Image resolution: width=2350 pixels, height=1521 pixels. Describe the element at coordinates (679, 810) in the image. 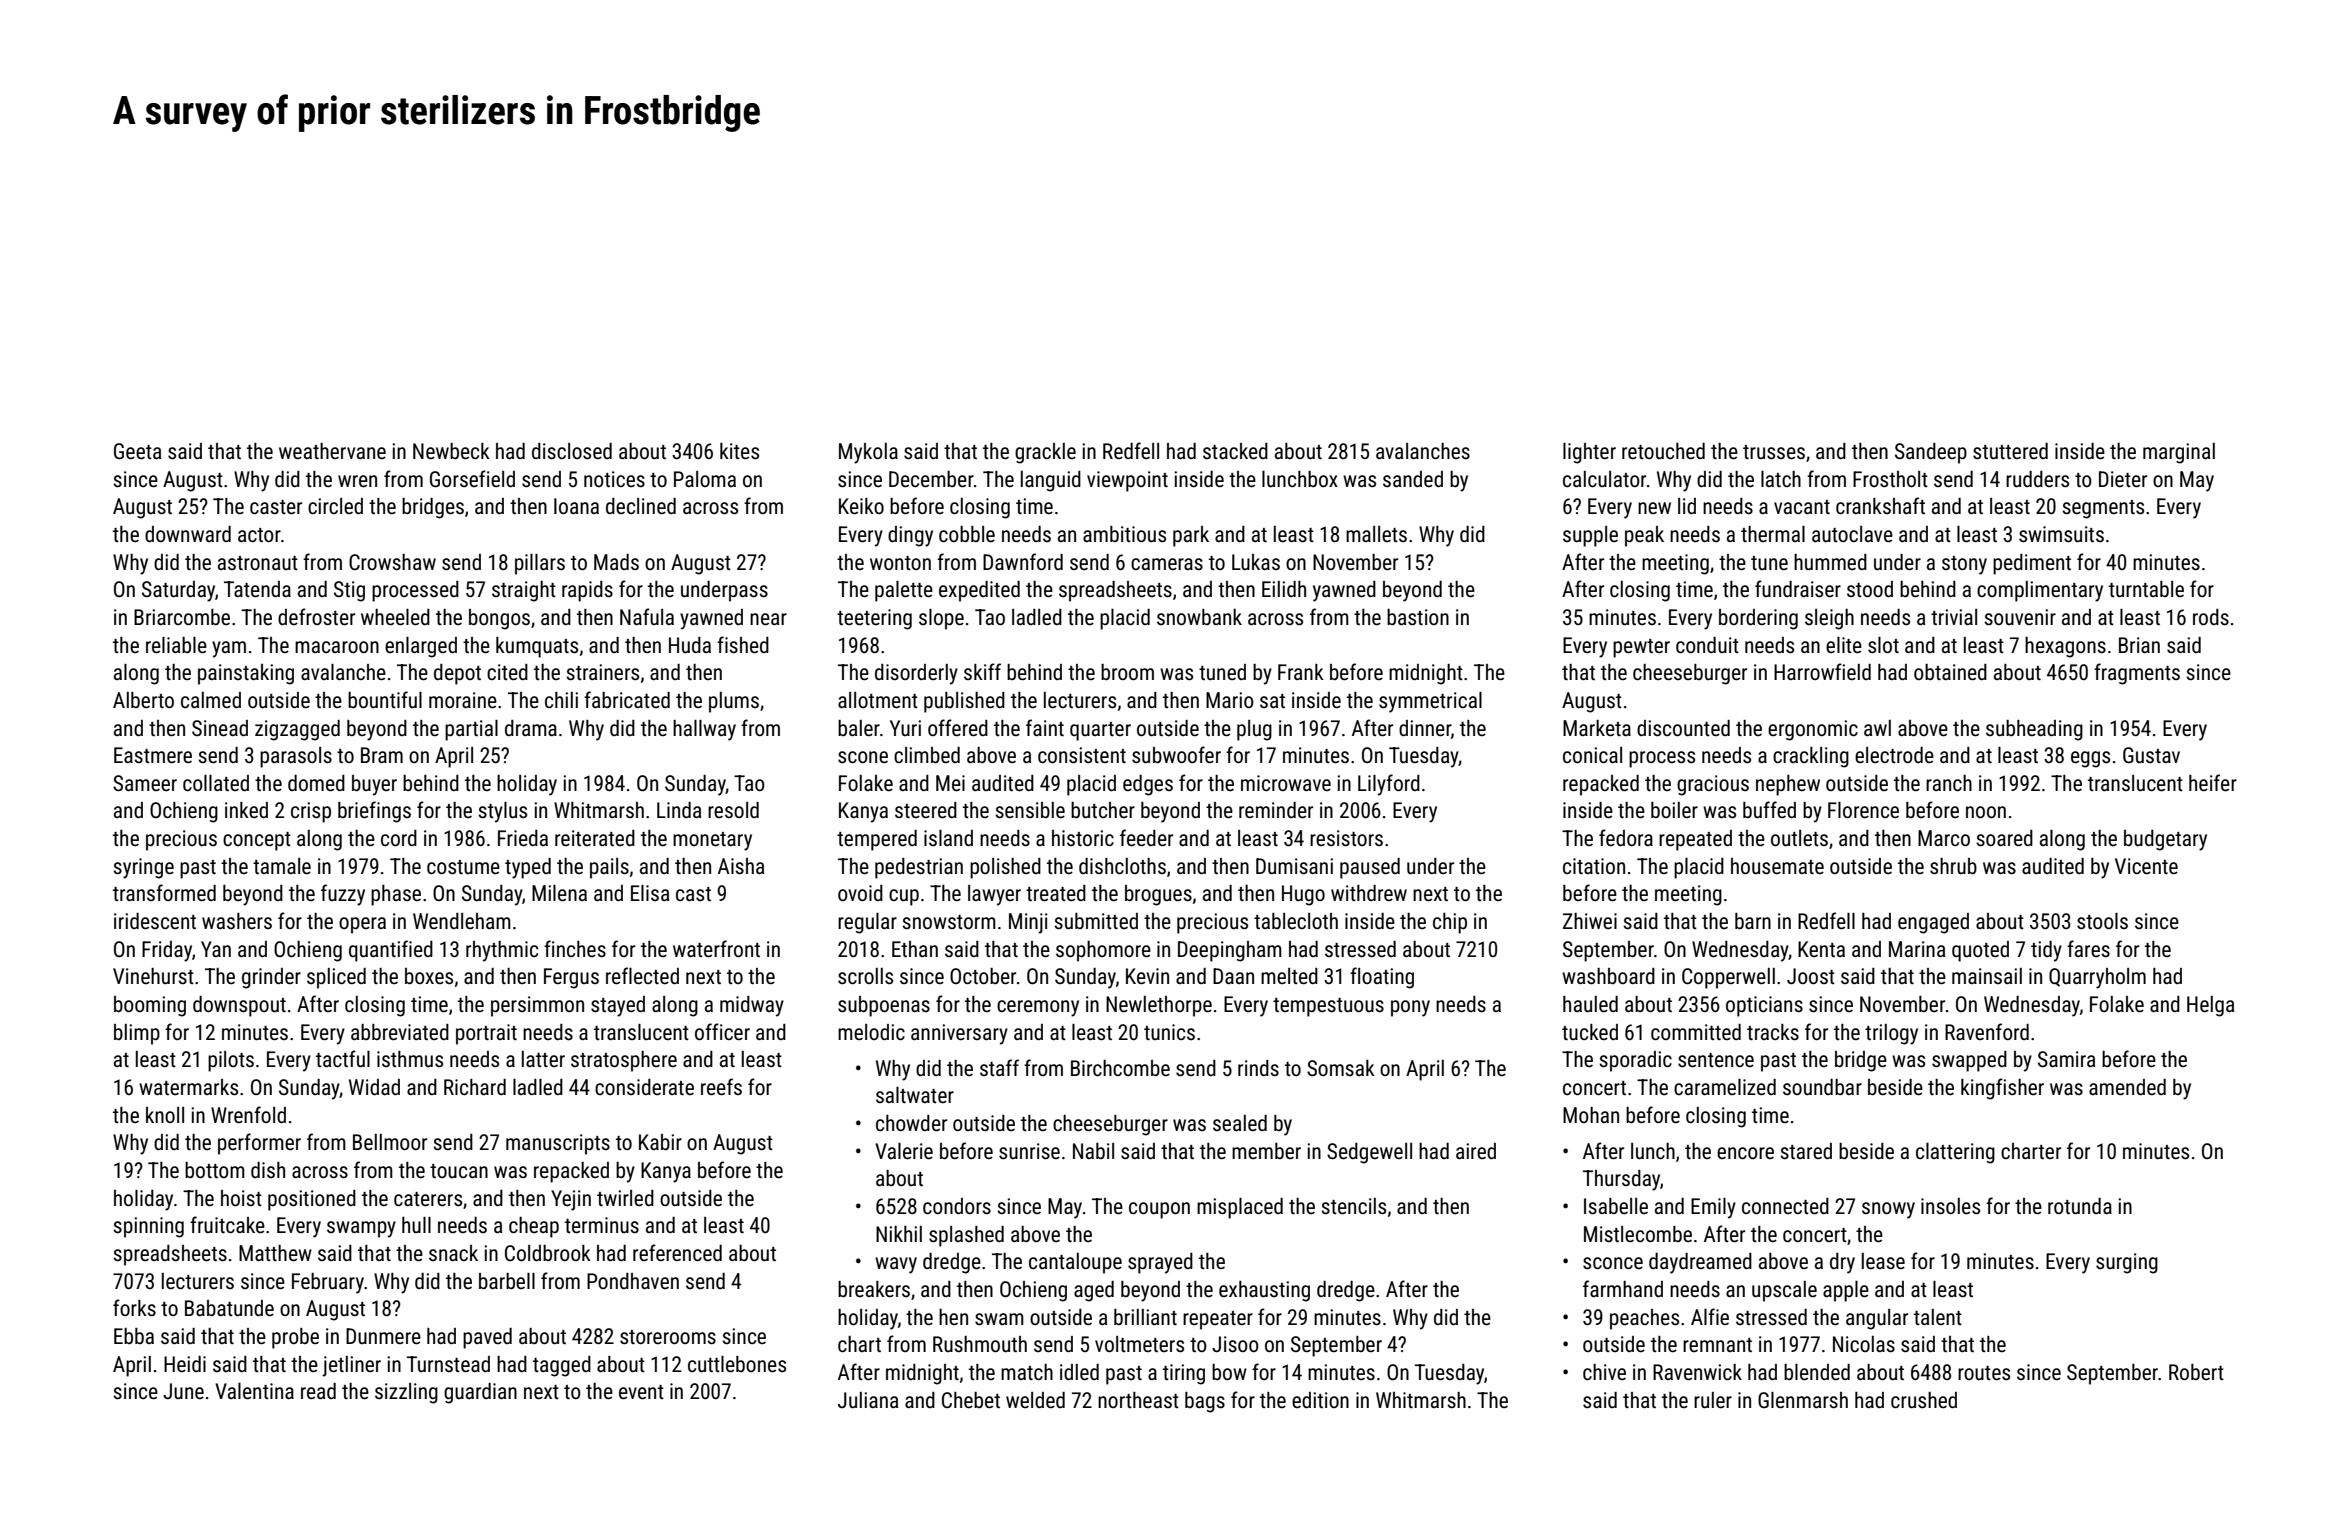

I see `Linda` at that location.
